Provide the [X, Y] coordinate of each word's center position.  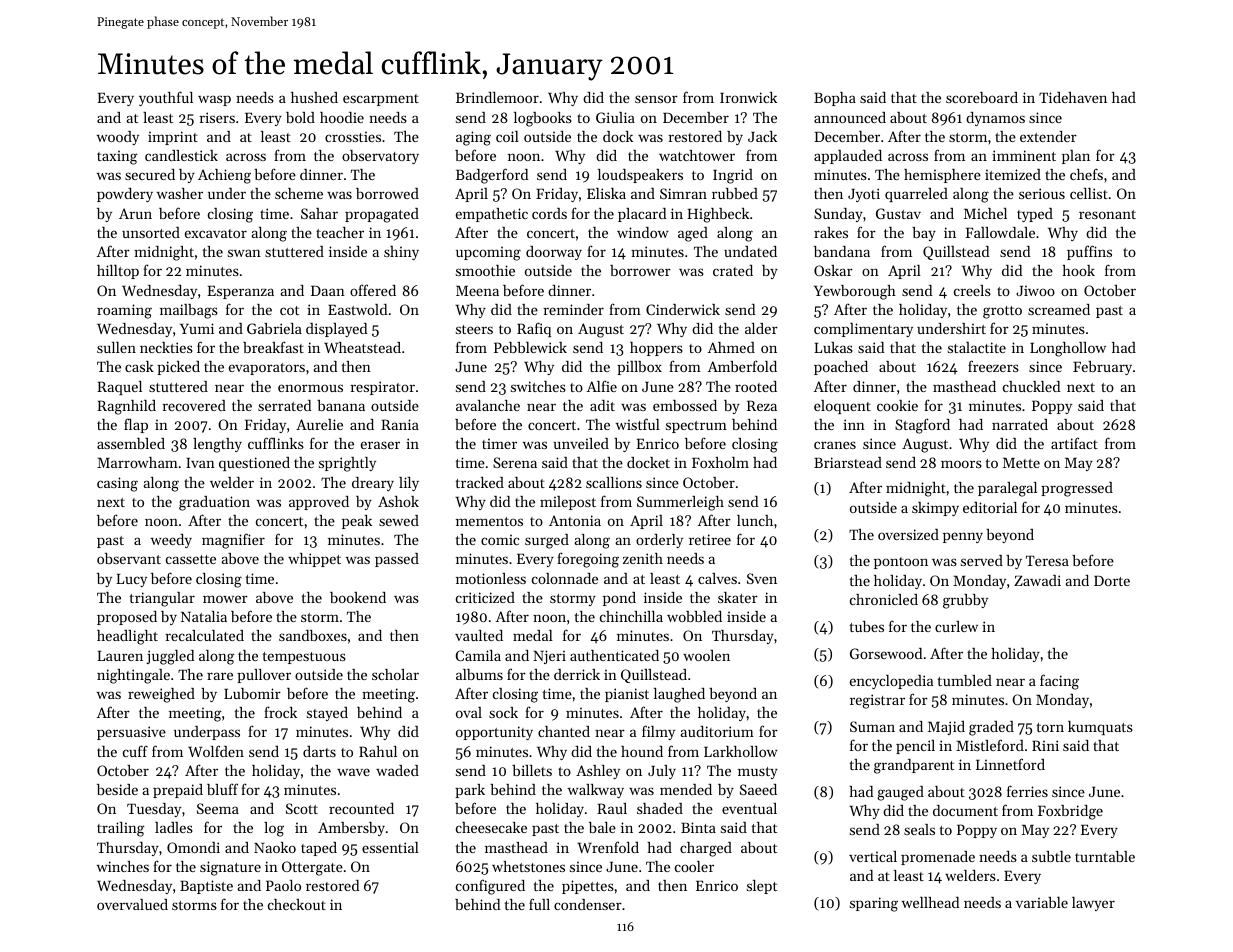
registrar [877, 701]
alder [761, 328]
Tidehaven [1073, 97]
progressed [1077, 489]
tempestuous [304, 658]
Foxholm [720, 462]
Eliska [606, 193]
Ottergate [312, 868]
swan [244, 253]
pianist [627, 695]
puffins [1089, 252]
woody [118, 138]
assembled [131, 443]
